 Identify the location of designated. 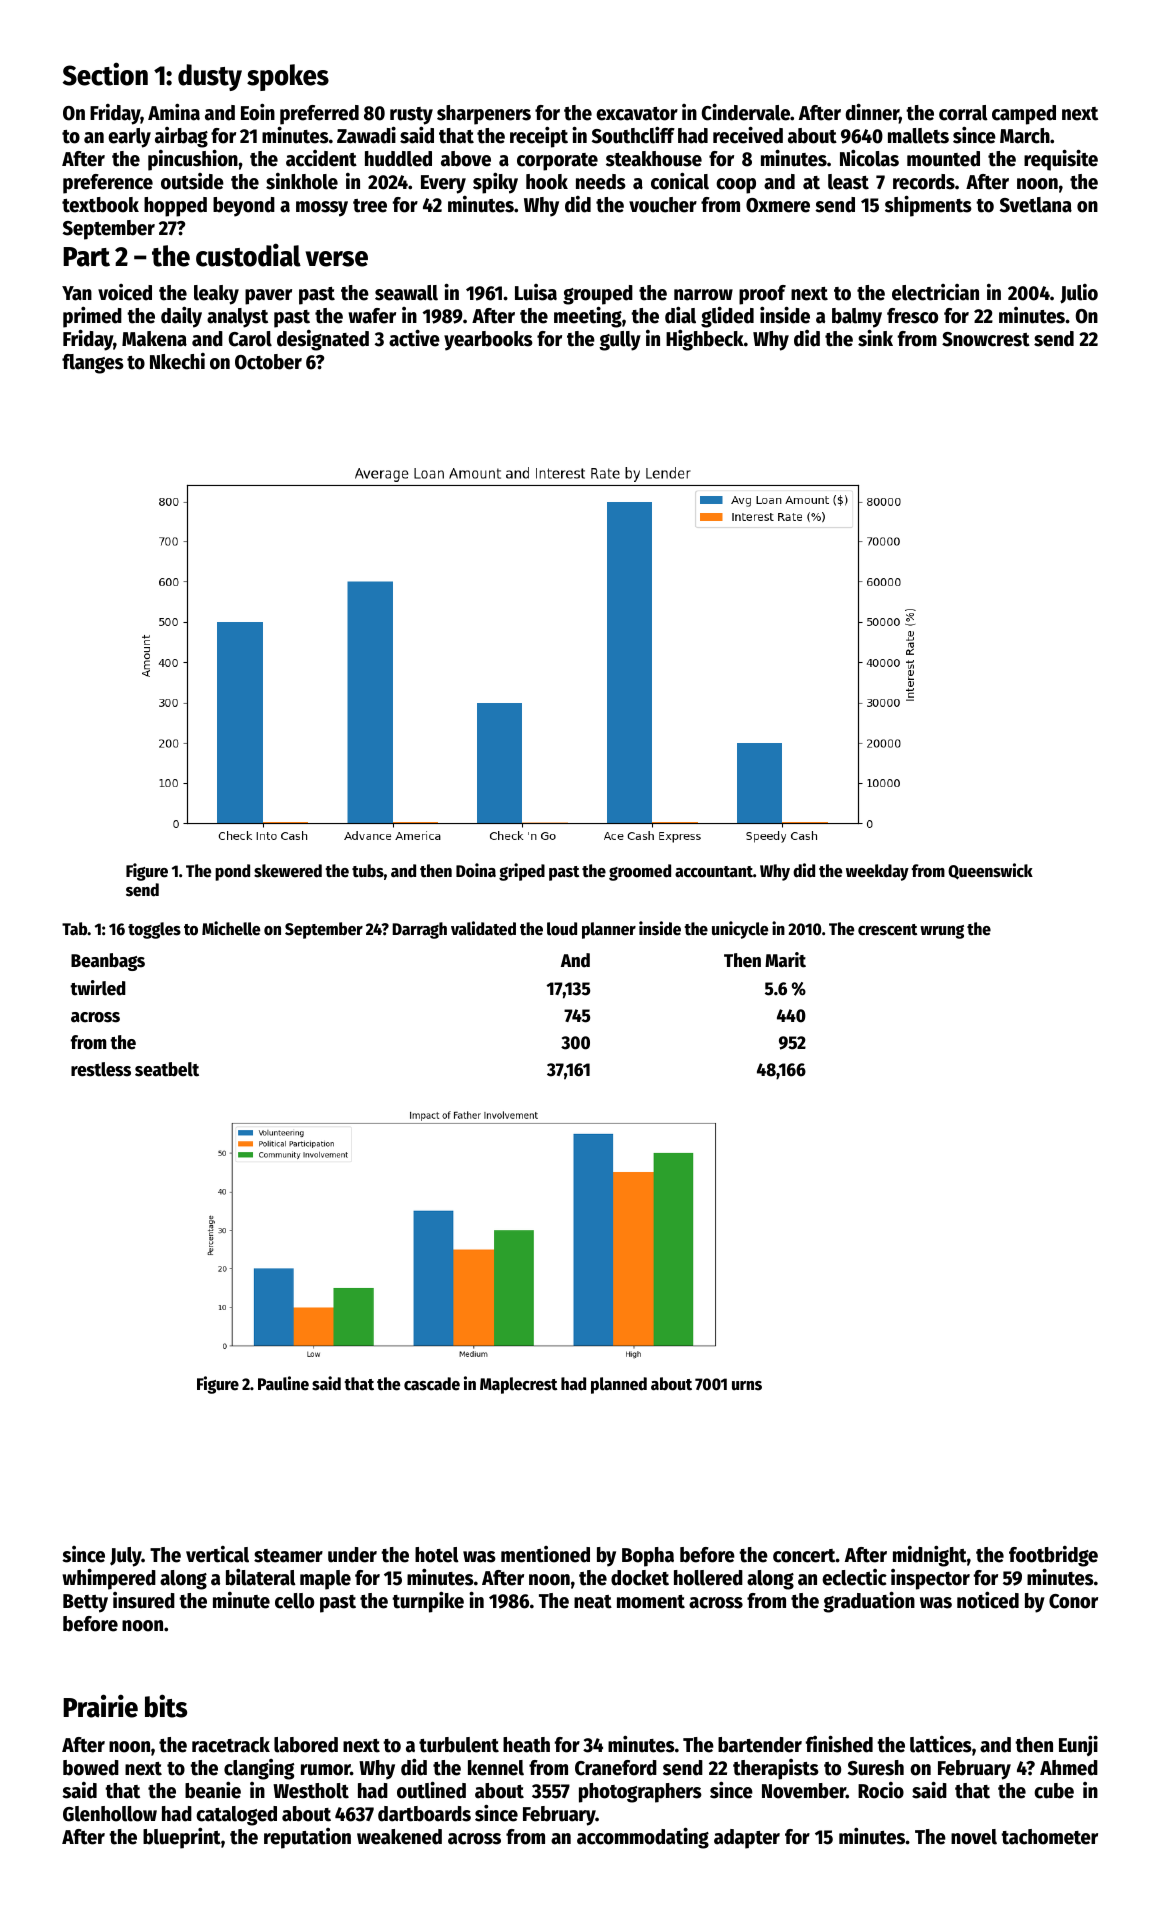
(323, 340).
